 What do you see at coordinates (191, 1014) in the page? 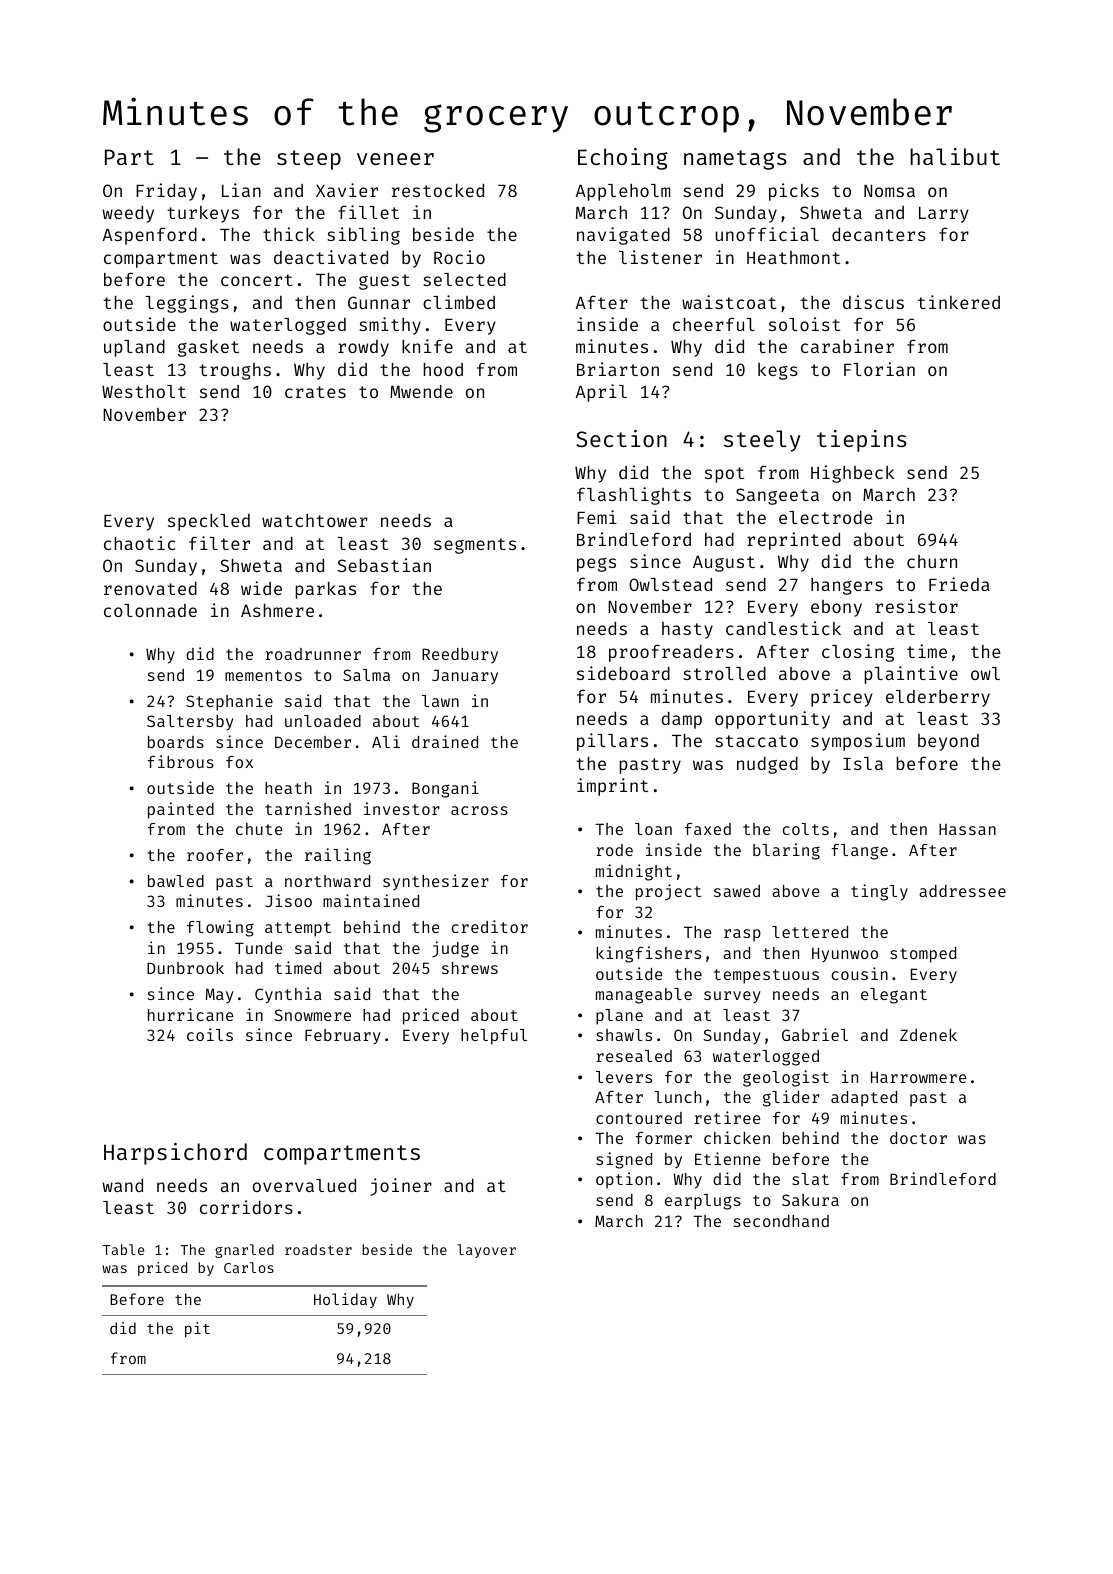
I see `hurricane` at bounding box center [191, 1014].
